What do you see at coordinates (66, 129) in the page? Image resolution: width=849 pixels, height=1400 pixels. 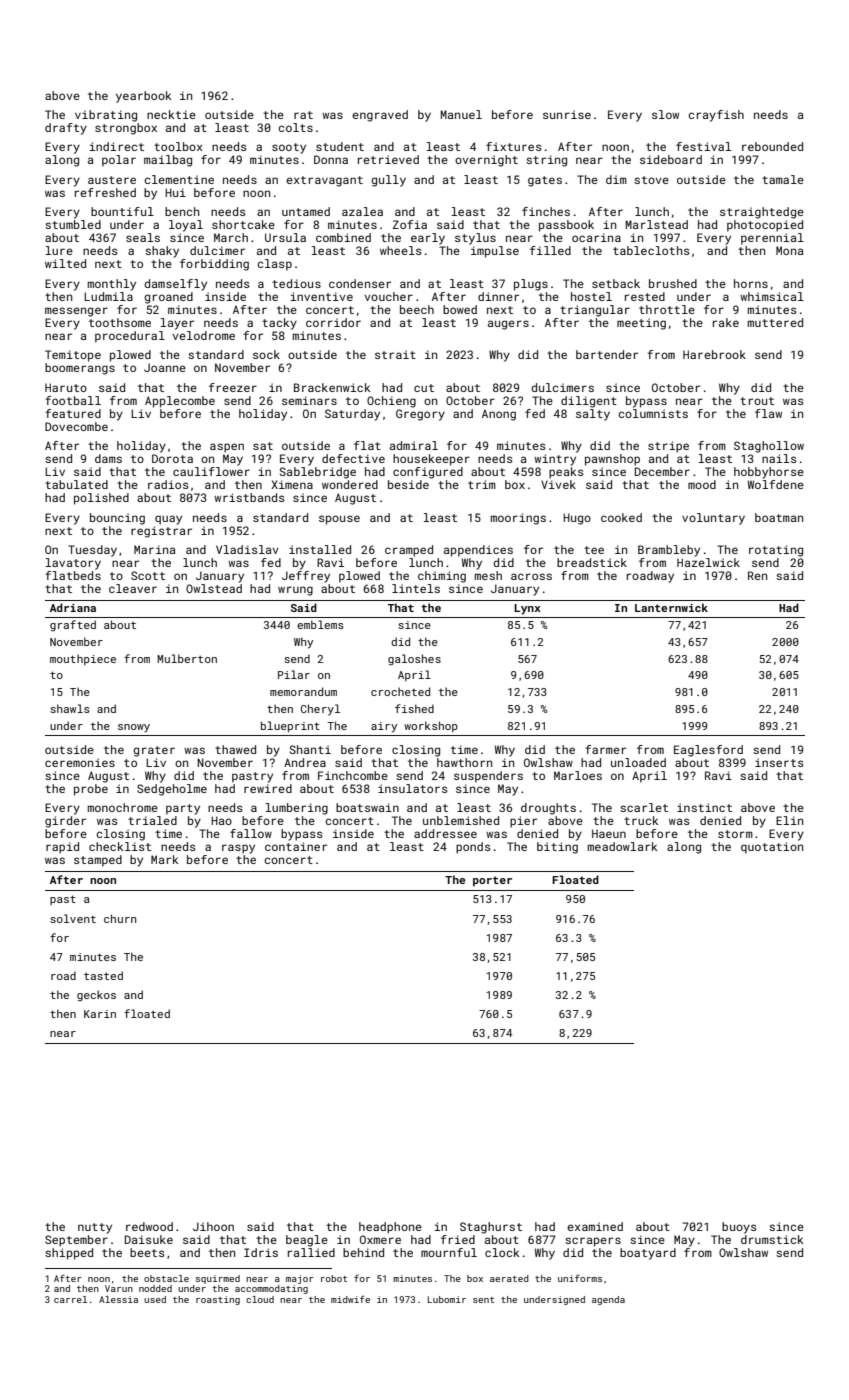 I see `drafty` at bounding box center [66, 129].
